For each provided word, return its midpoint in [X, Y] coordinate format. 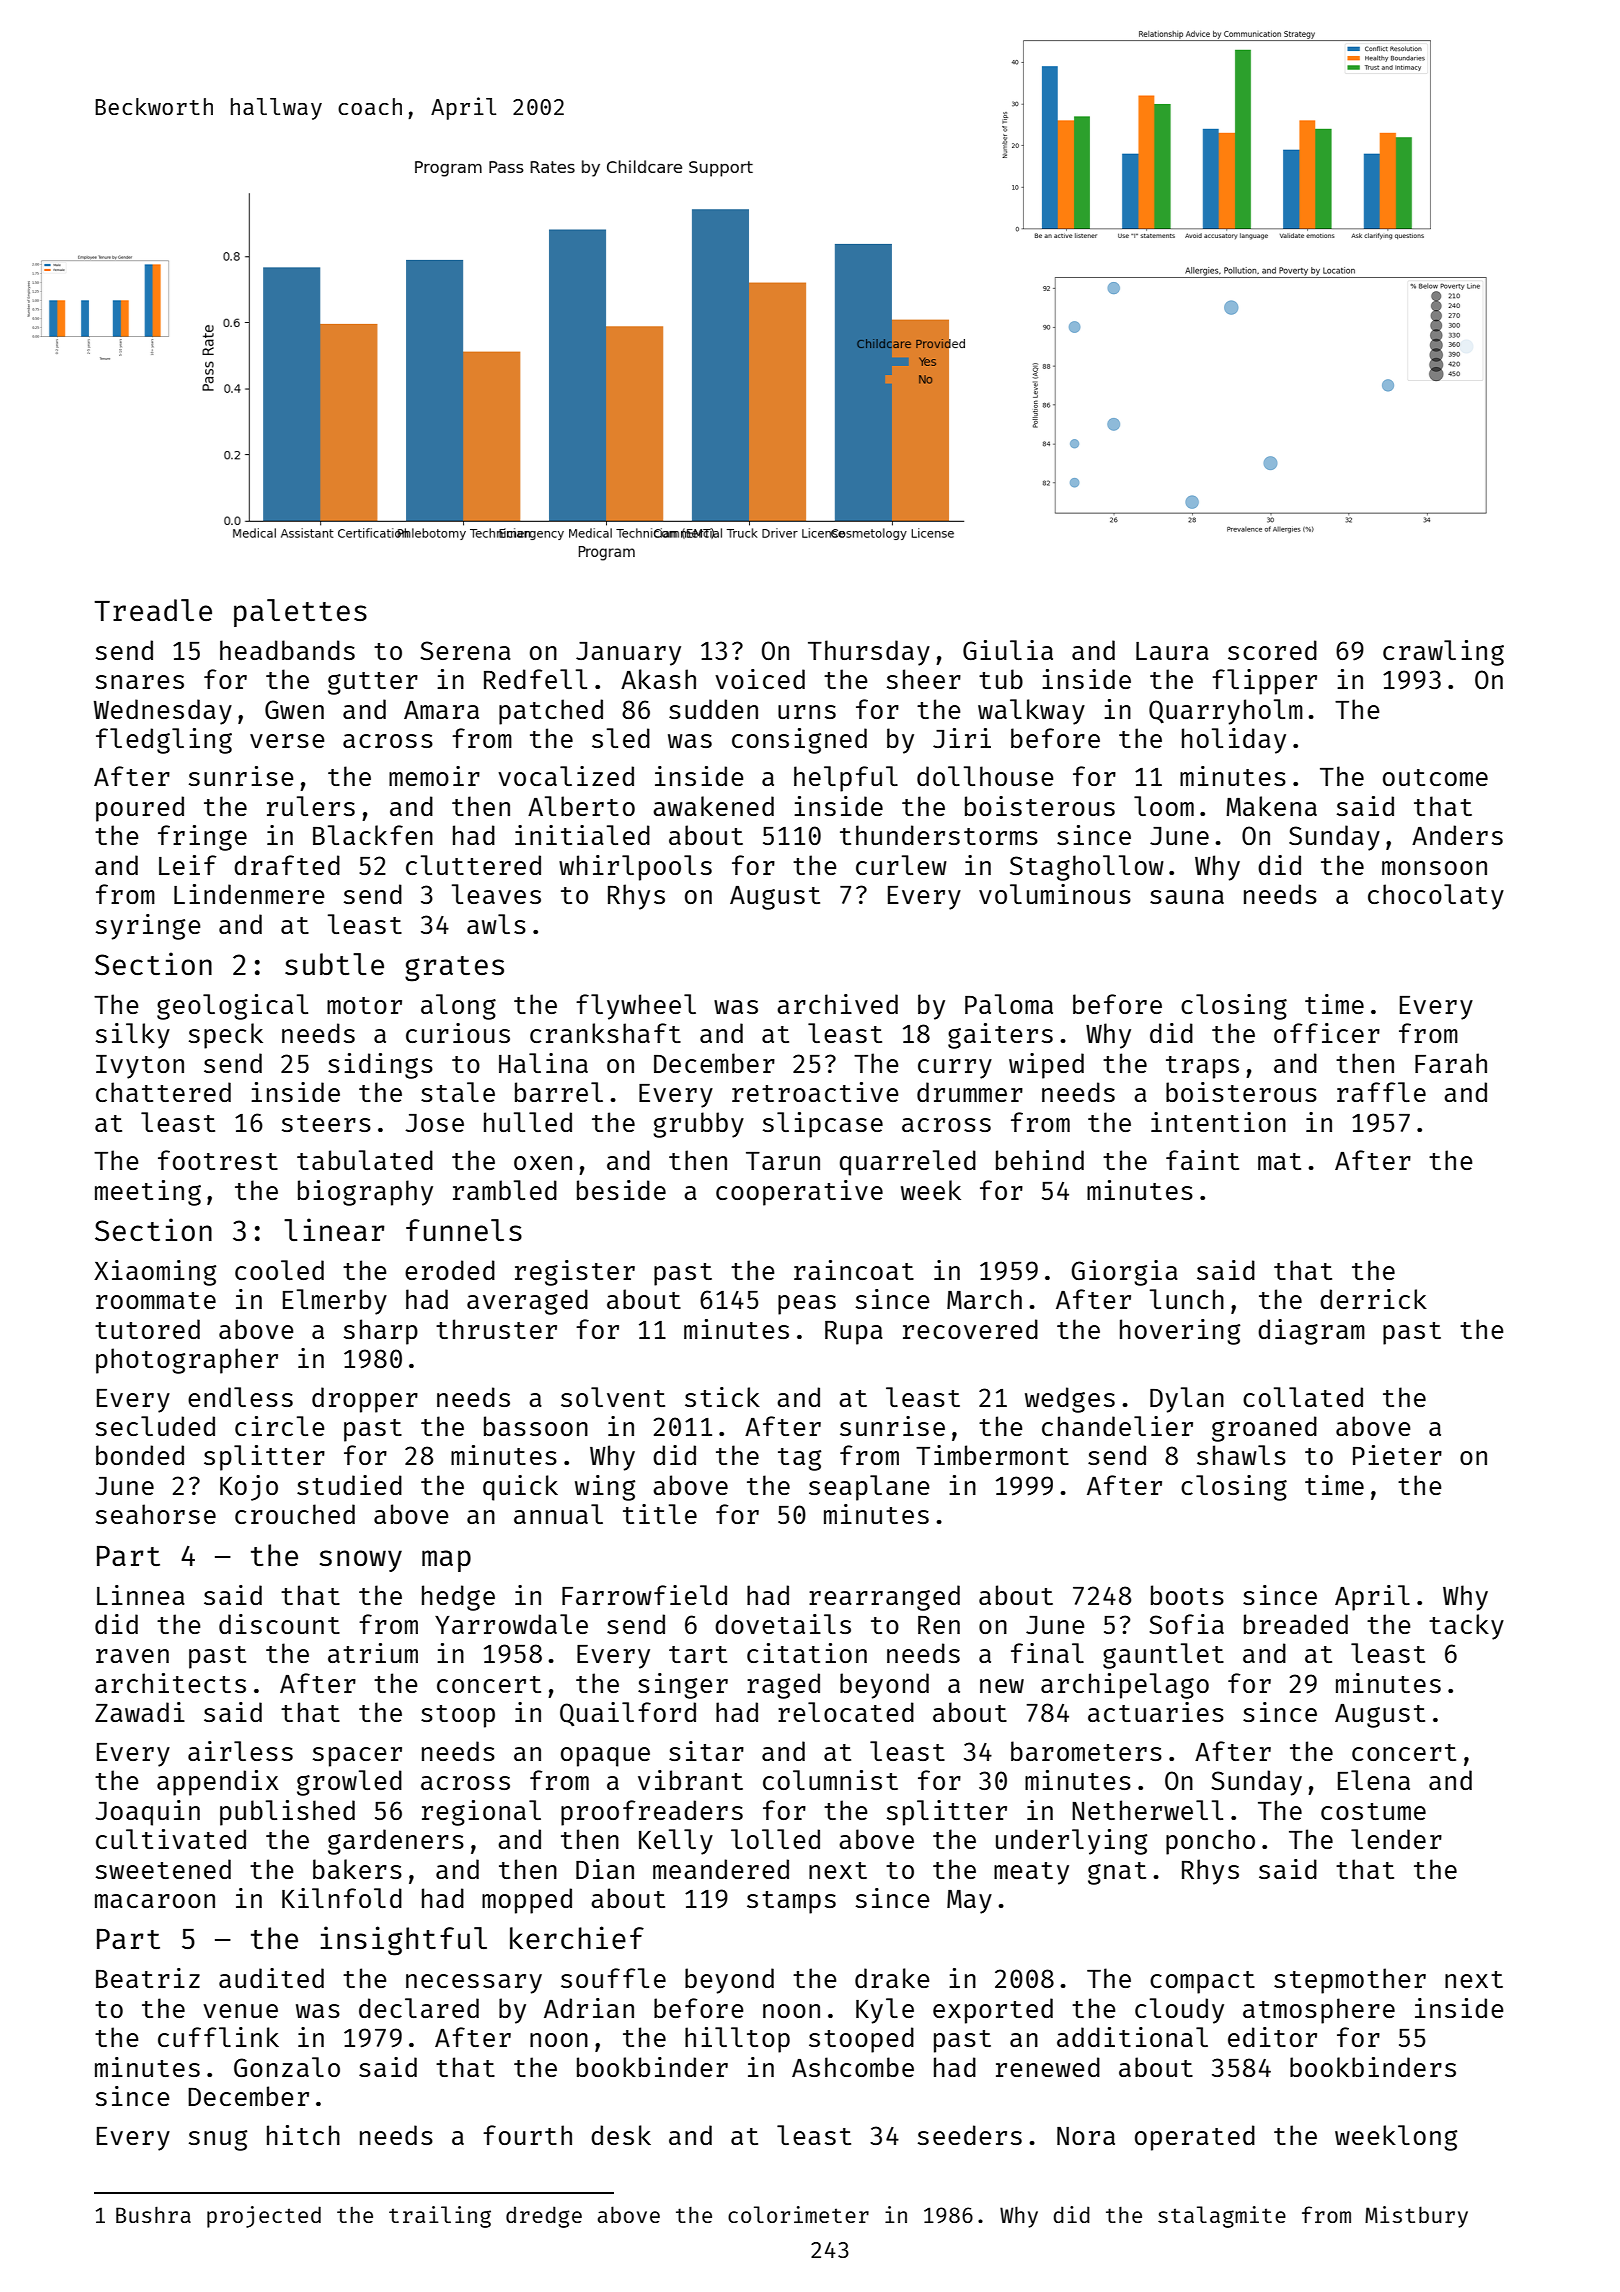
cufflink [218, 2037]
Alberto [581, 806]
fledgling [164, 741]
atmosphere [1319, 2011]
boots [1187, 1595]
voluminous [1055, 894]
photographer [187, 1361]
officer [1327, 1033]
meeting [148, 1193]
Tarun [783, 1161]
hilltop [737, 2040]
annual [558, 1514]
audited [271, 1978]
